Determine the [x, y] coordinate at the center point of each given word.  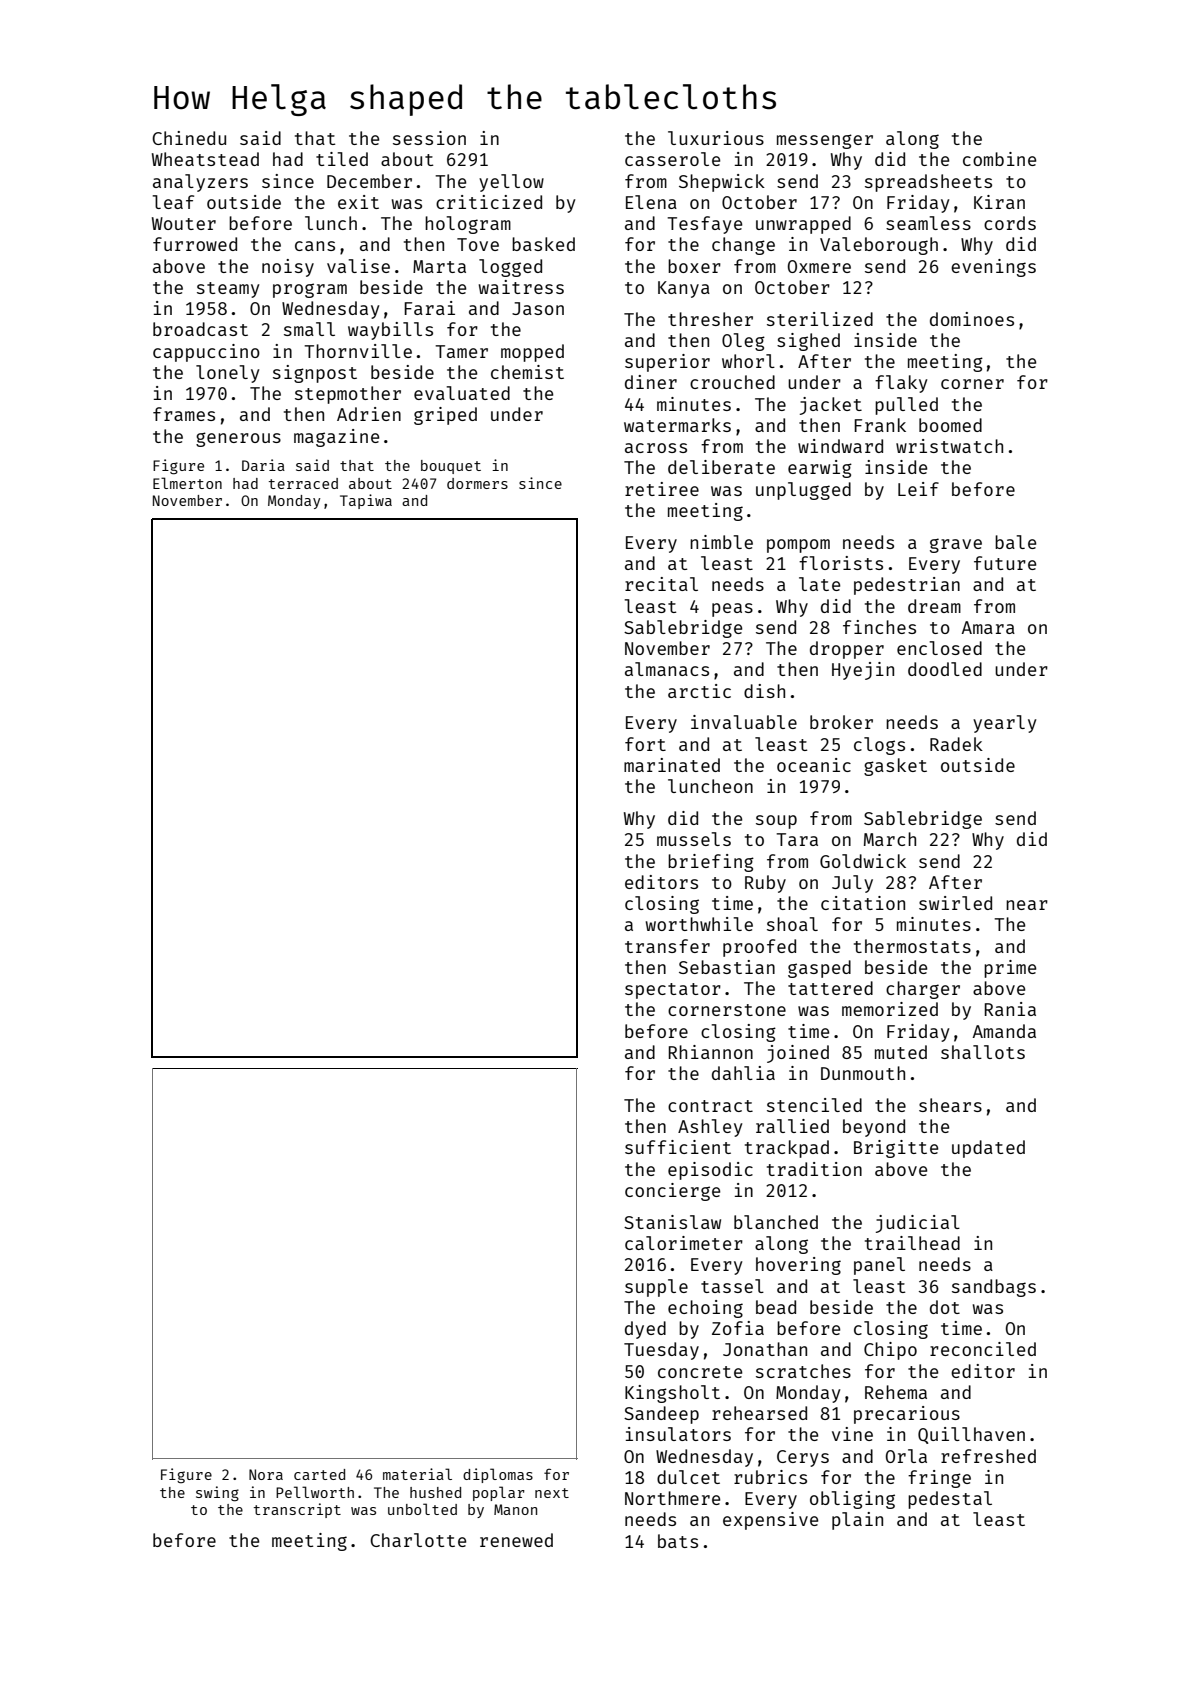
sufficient [678, 1147]
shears [950, 1105]
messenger [825, 141]
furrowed [195, 244]
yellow [511, 183]
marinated [672, 765]
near [1027, 905]
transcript [297, 1510]
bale [1015, 542]
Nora [266, 1474]
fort [645, 744]
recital [661, 584]
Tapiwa [366, 501]
